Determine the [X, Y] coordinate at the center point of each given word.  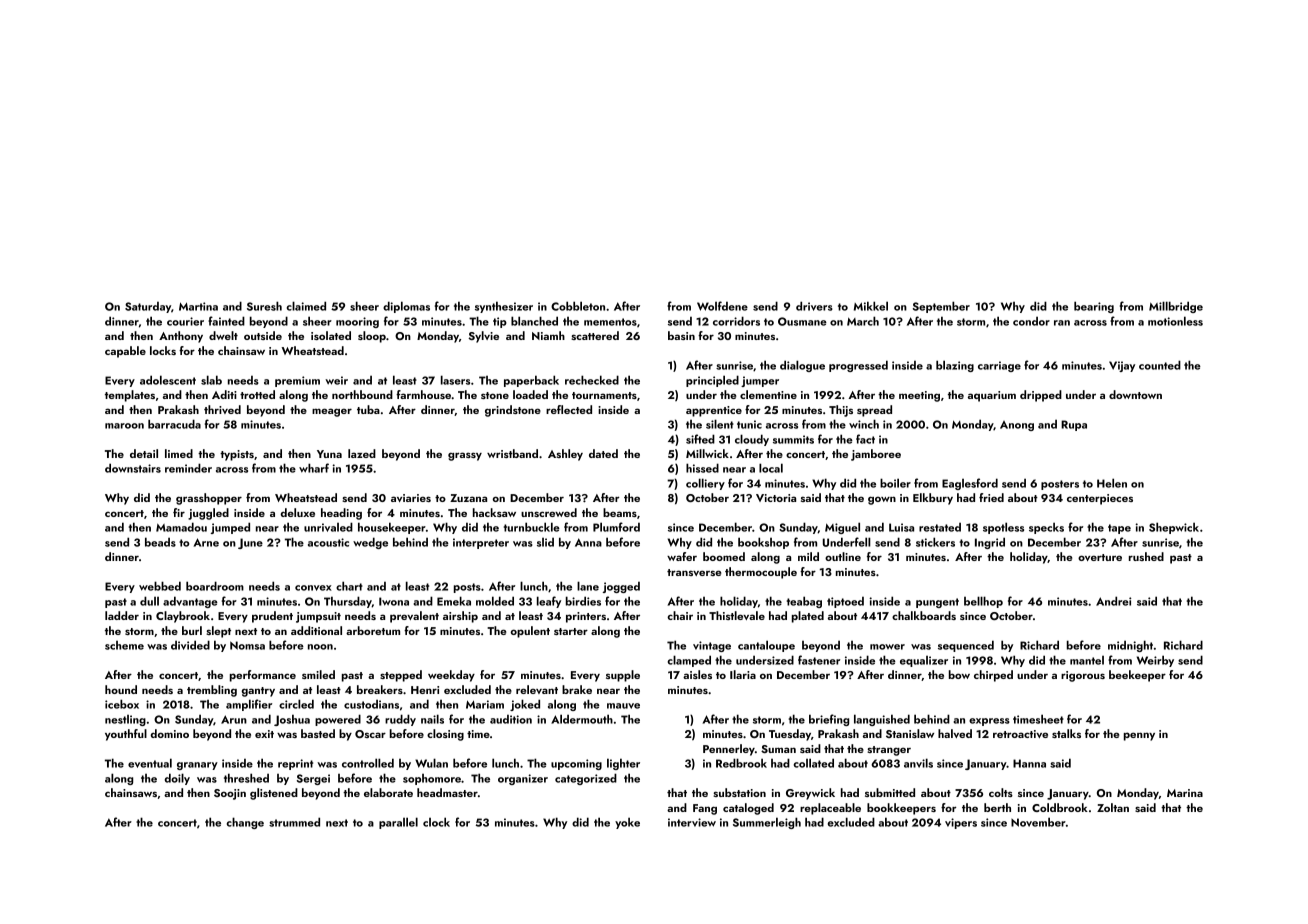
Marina [1185, 793]
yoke [627, 823]
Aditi [224, 394]
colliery [705, 484]
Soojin [230, 794]
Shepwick [1174, 528]
